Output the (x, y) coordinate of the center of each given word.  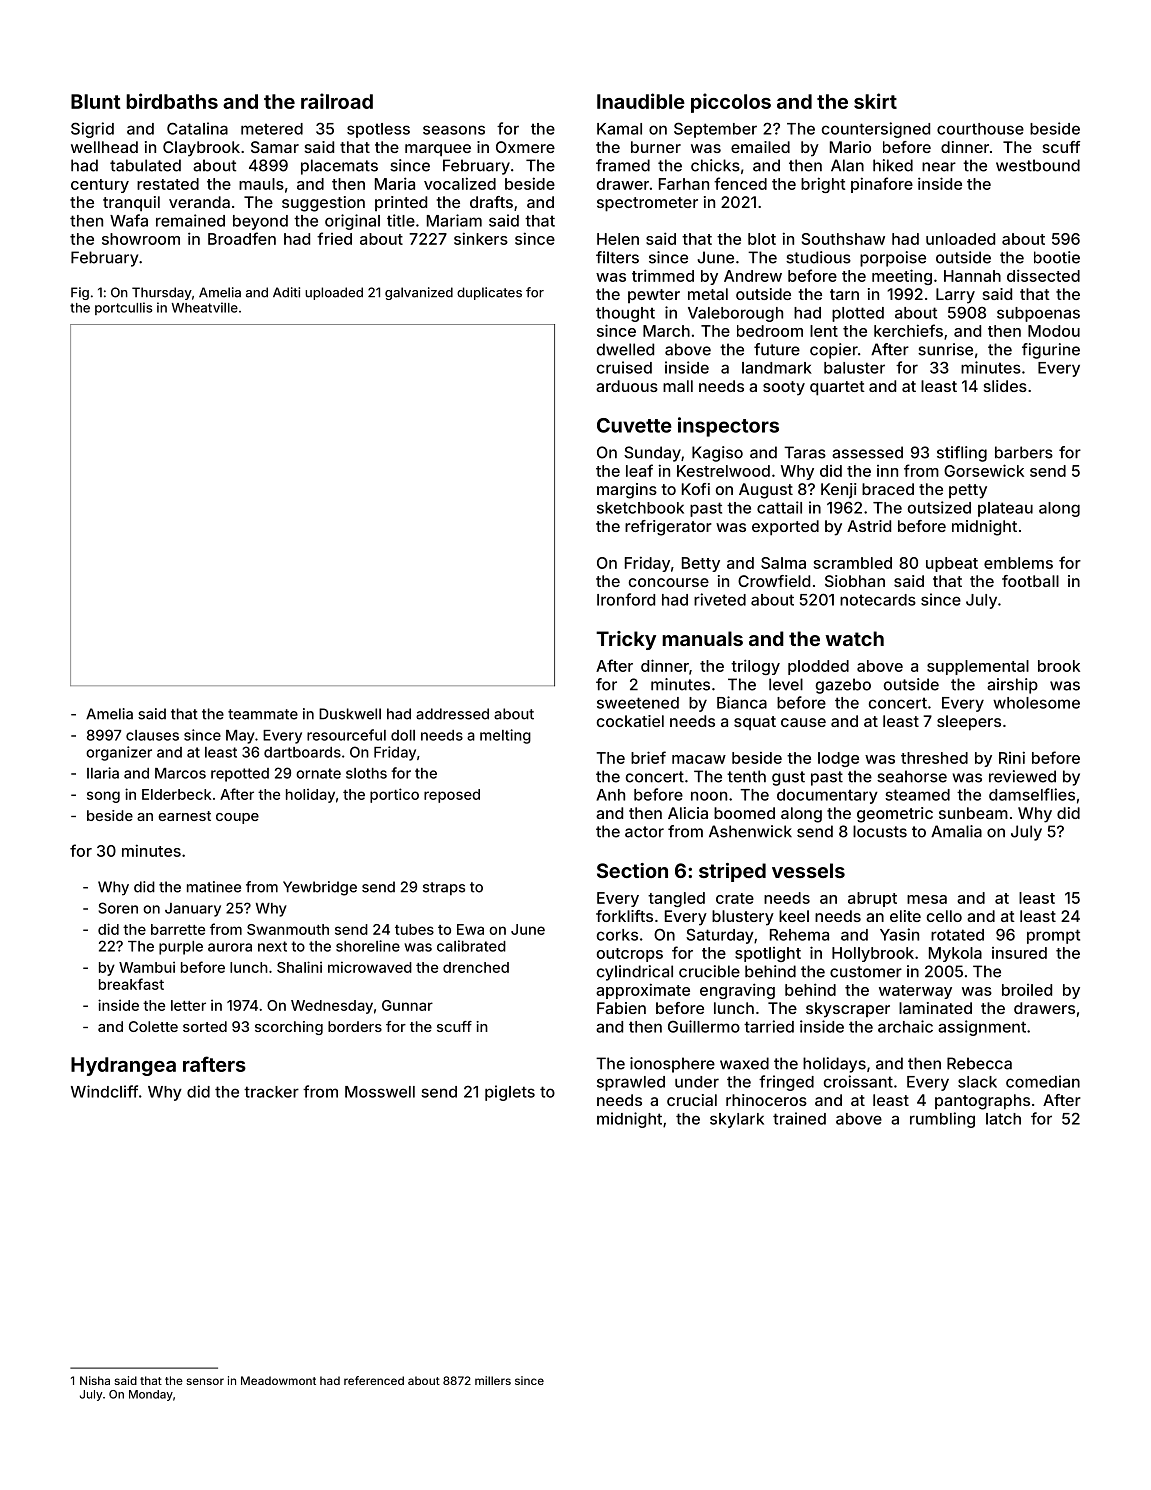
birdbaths (172, 101)
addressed (452, 714)
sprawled (631, 1083)
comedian (1043, 1081)
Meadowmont (278, 1380)
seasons (454, 130)
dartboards (302, 752)
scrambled (853, 563)
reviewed (1022, 776)
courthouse (980, 129)
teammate (263, 714)
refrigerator (668, 528)
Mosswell (380, 1092)
